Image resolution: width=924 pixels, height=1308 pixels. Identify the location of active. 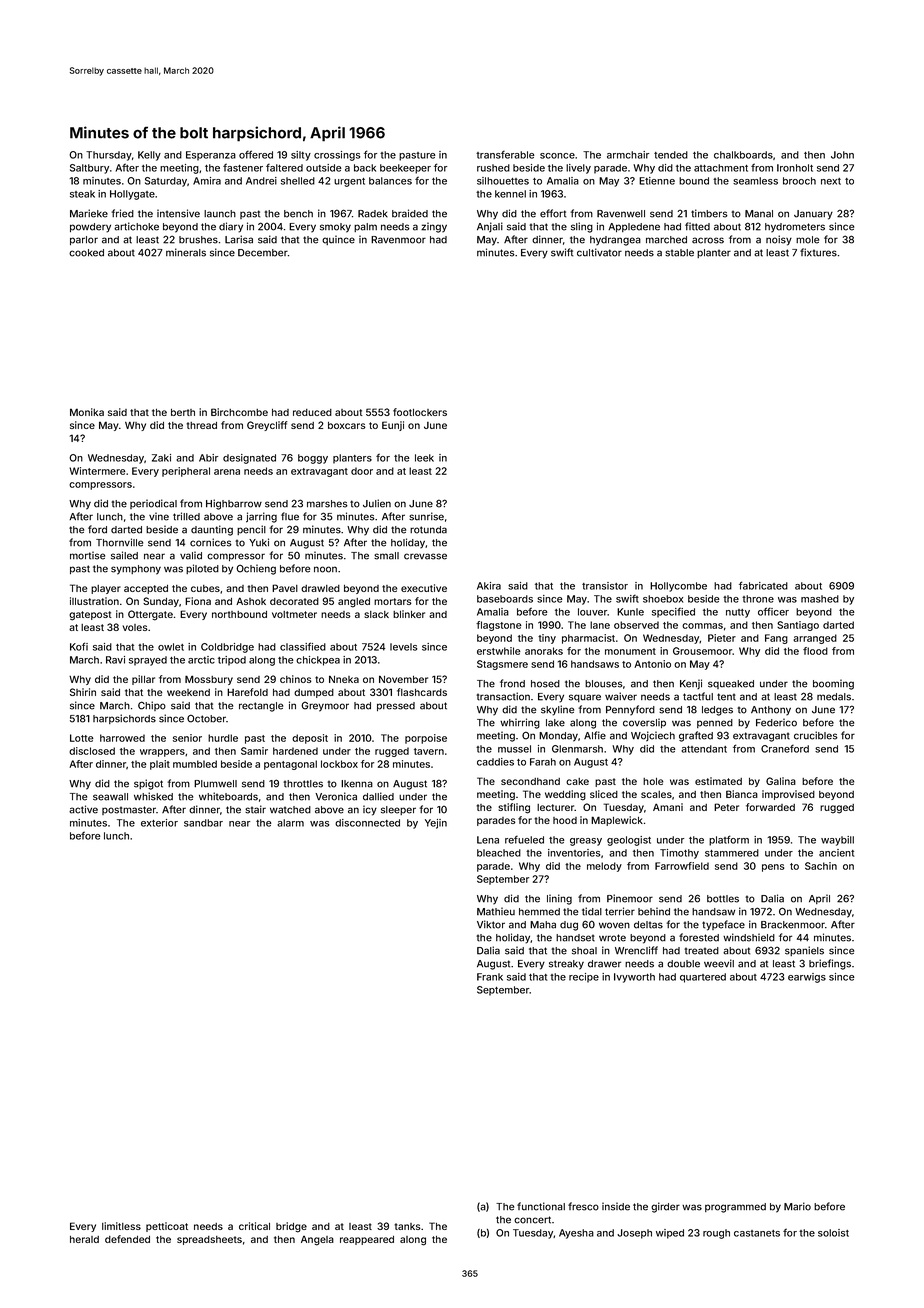
(83, 809).
